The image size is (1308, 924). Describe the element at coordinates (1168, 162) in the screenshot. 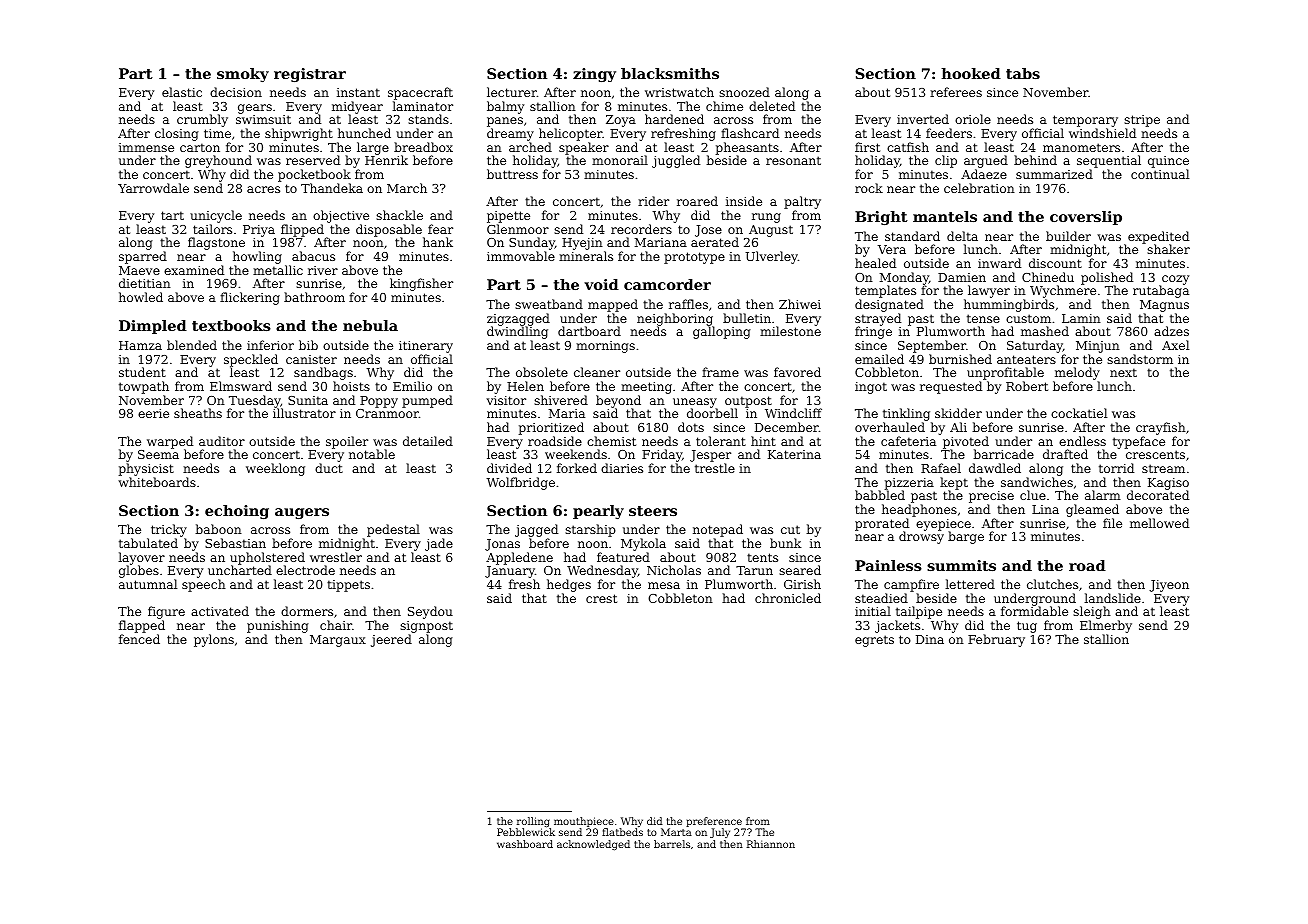

I see `quince` at that location.
